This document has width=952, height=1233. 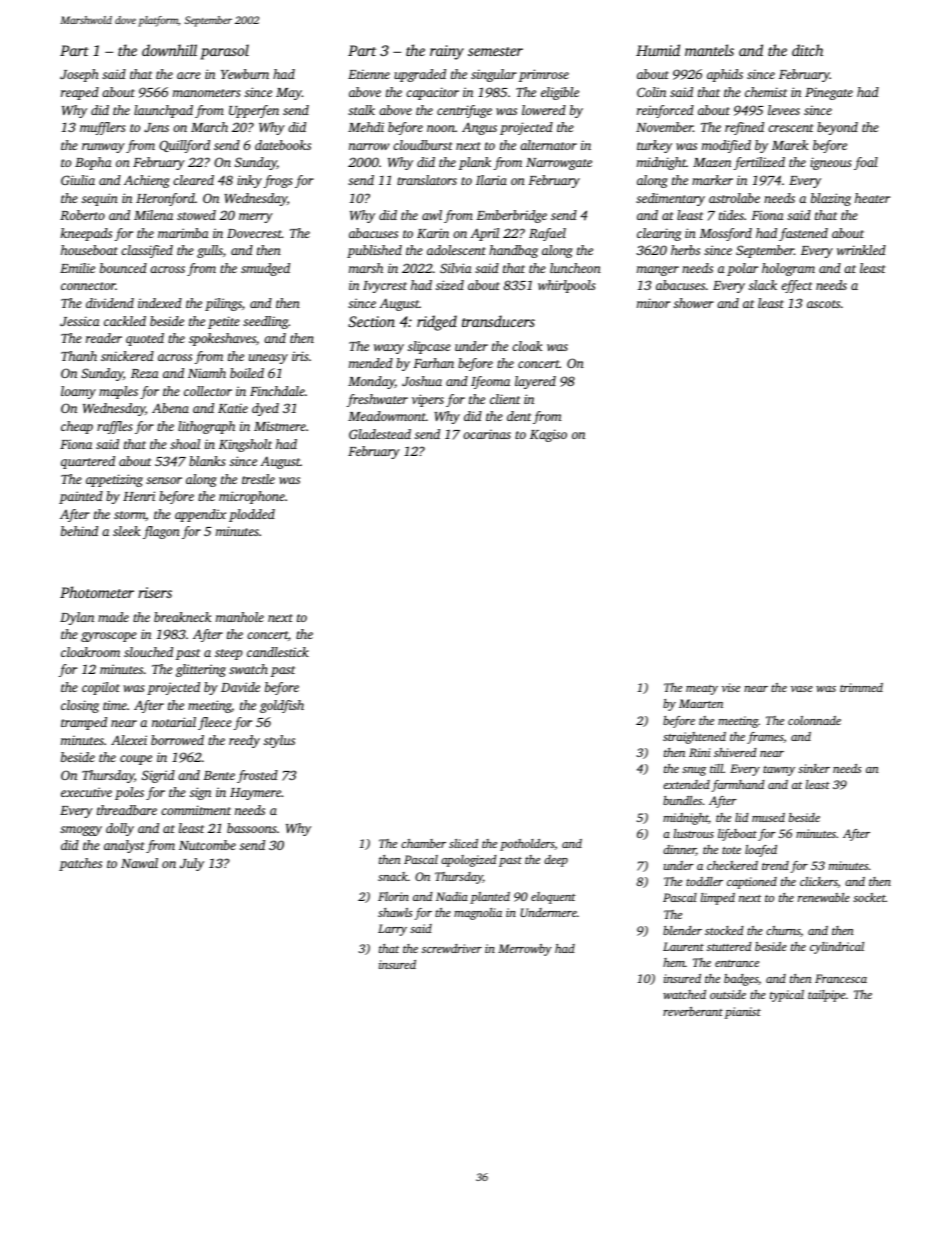 What do you see at coordinates (282, 706) in the document?
I see `goldfish` at bounding box center [282, 706].
